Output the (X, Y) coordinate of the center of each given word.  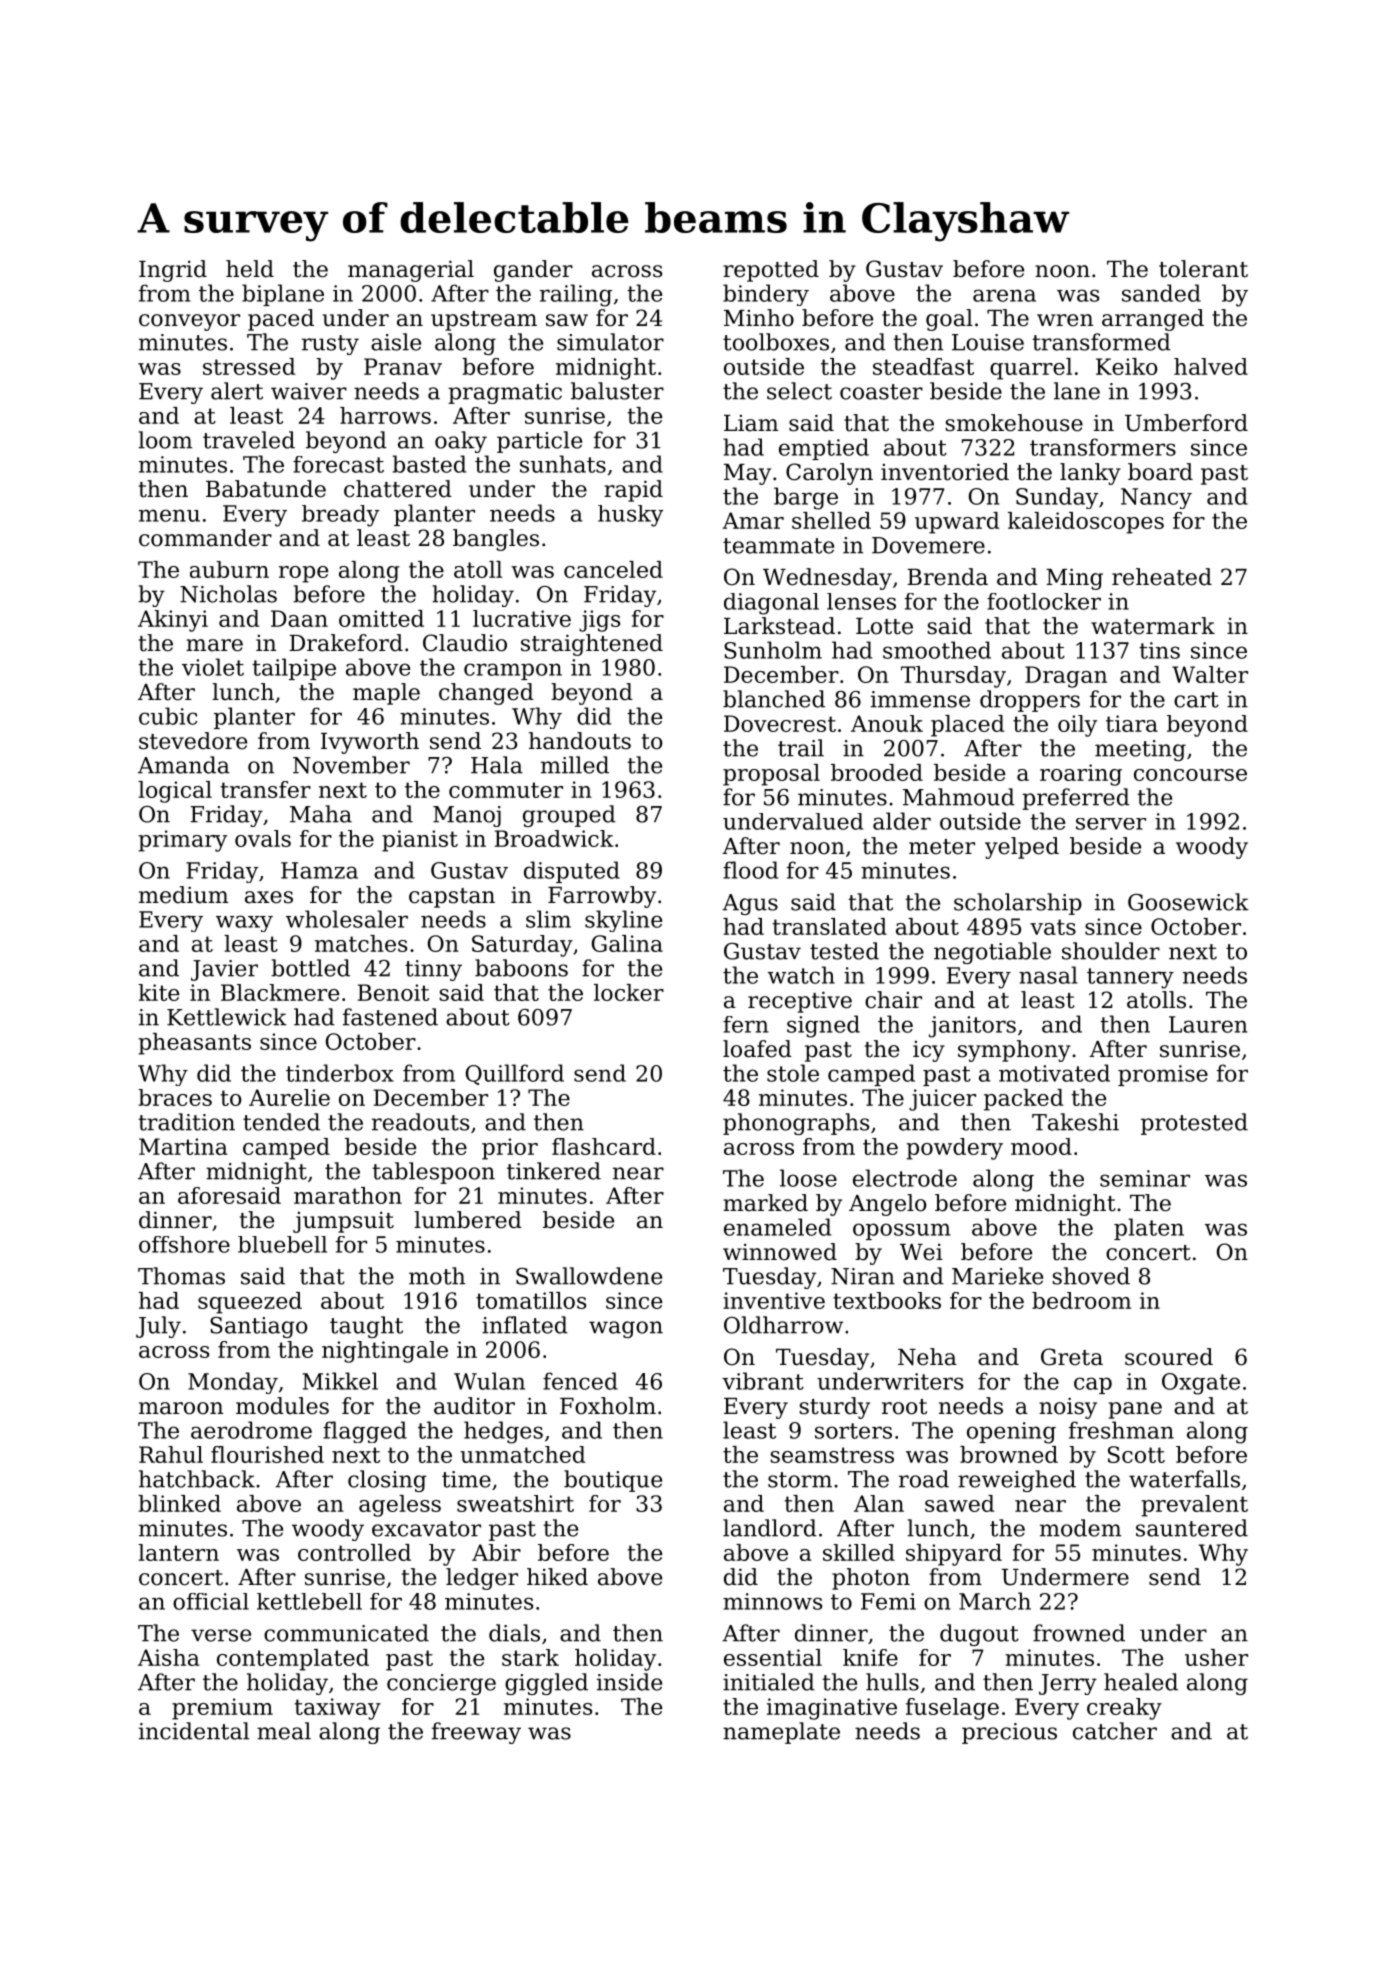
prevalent (1194, 1506)
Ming (1074, 579)
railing (576, 295)
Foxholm (608, 1406)
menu (169, 515)
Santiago (258, 1327)
